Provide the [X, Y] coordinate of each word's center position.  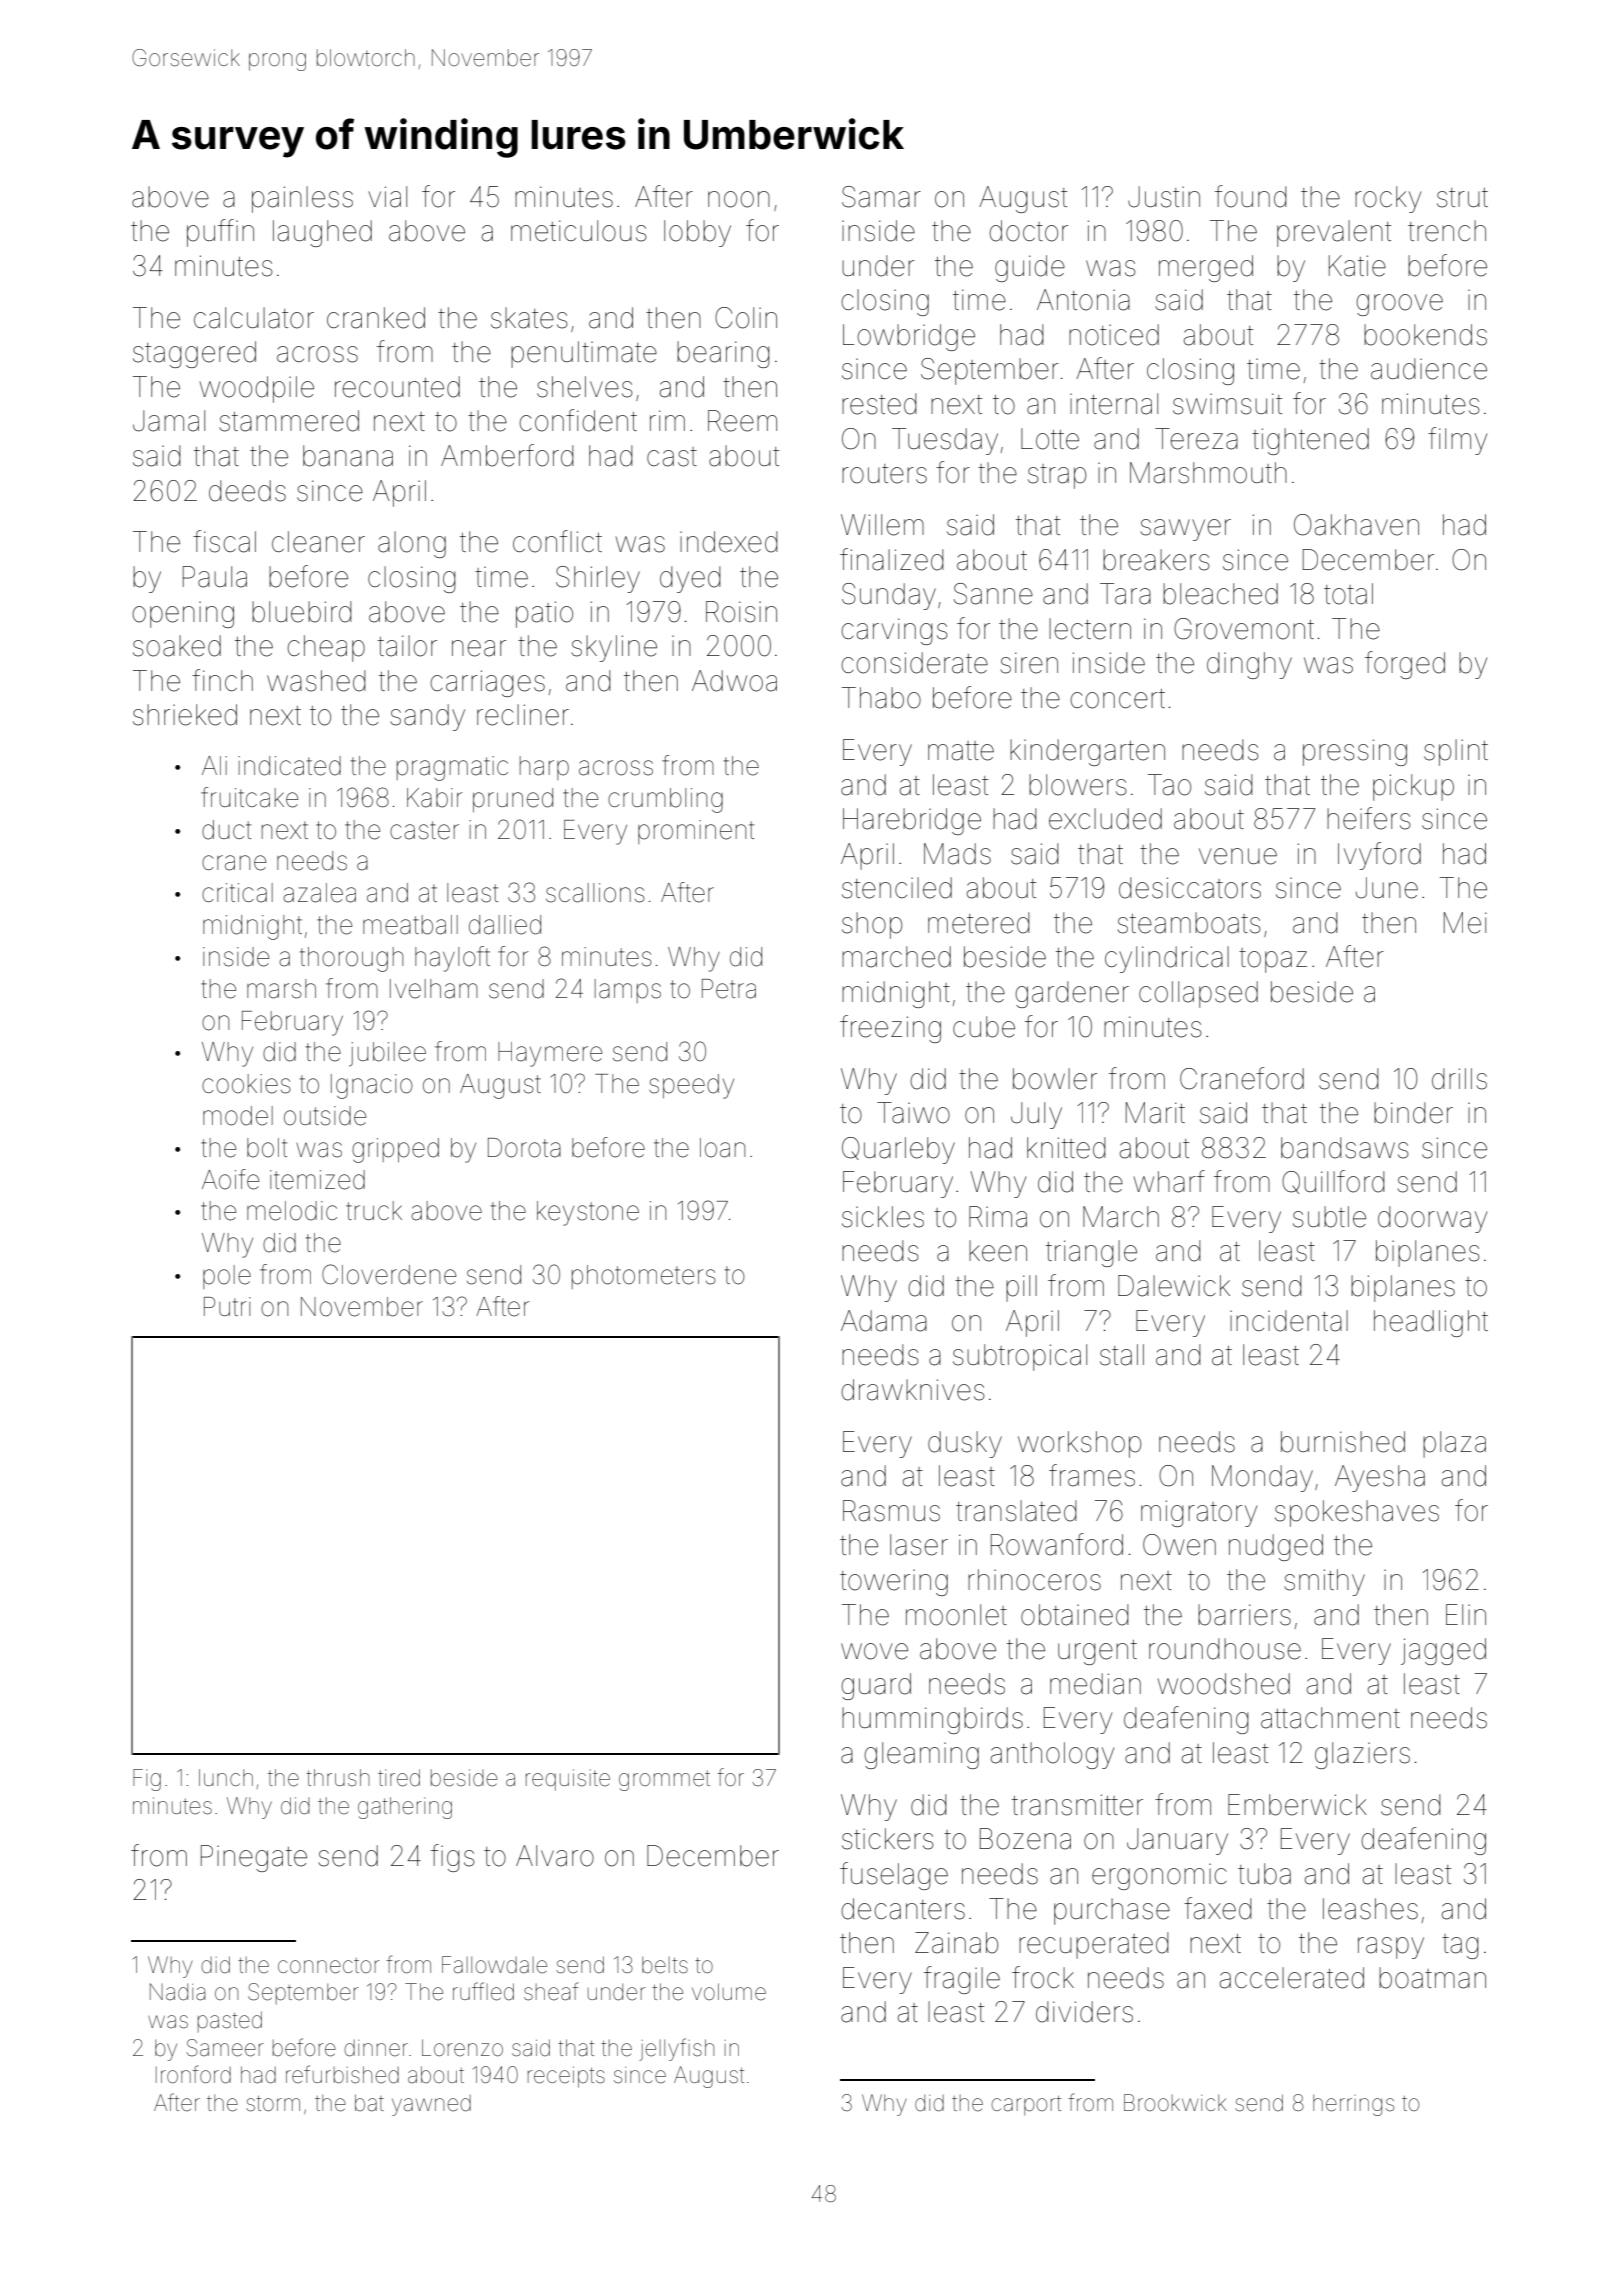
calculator [254, 318]
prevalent [1334, 233]
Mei [1465, 923]
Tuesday [945, 441]
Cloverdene [389, 1274]
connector [329, 1966]
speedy [691, 1086]
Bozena [1025, 1839]
